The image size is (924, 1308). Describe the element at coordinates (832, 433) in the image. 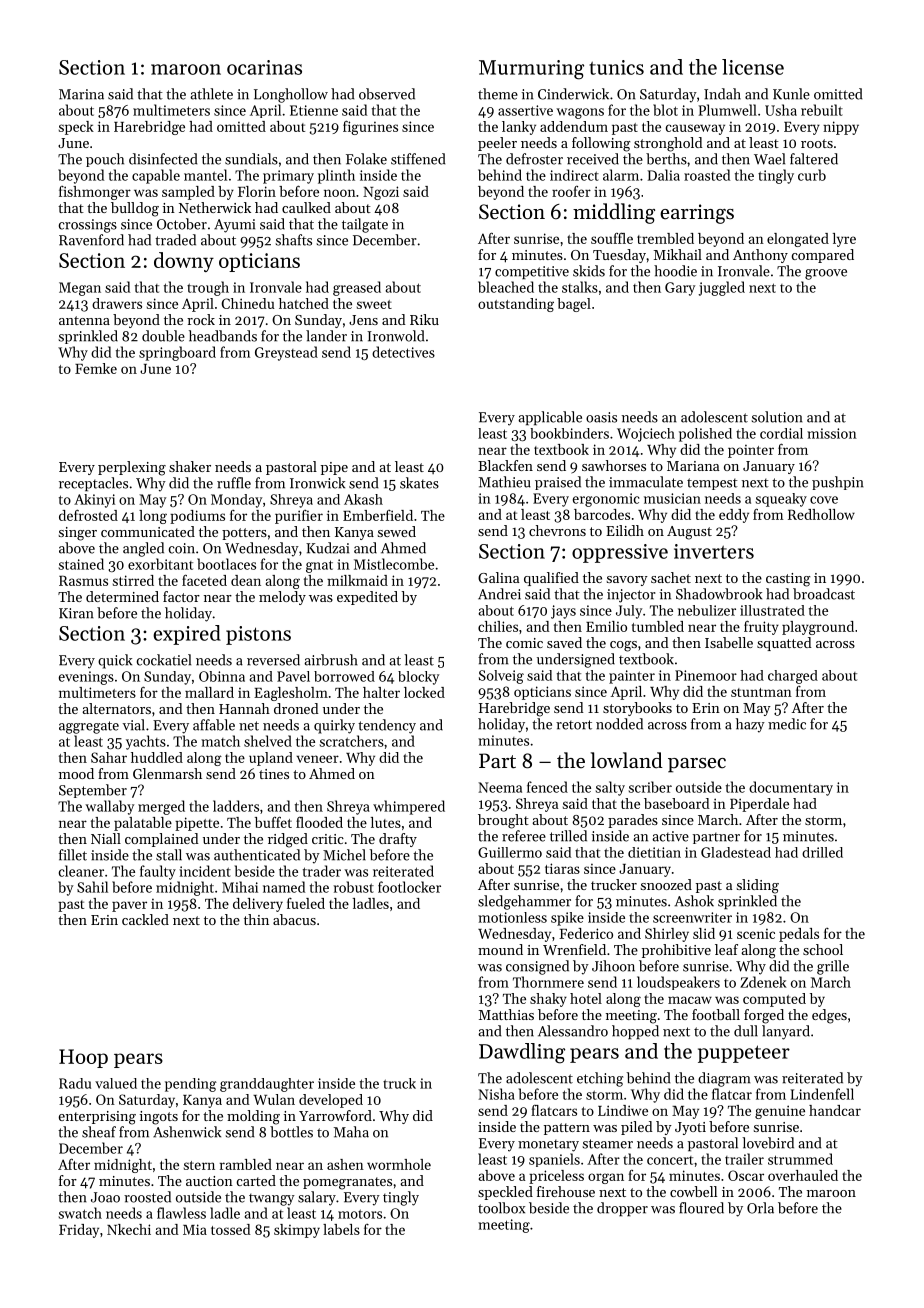

I see `mission` at that location.
